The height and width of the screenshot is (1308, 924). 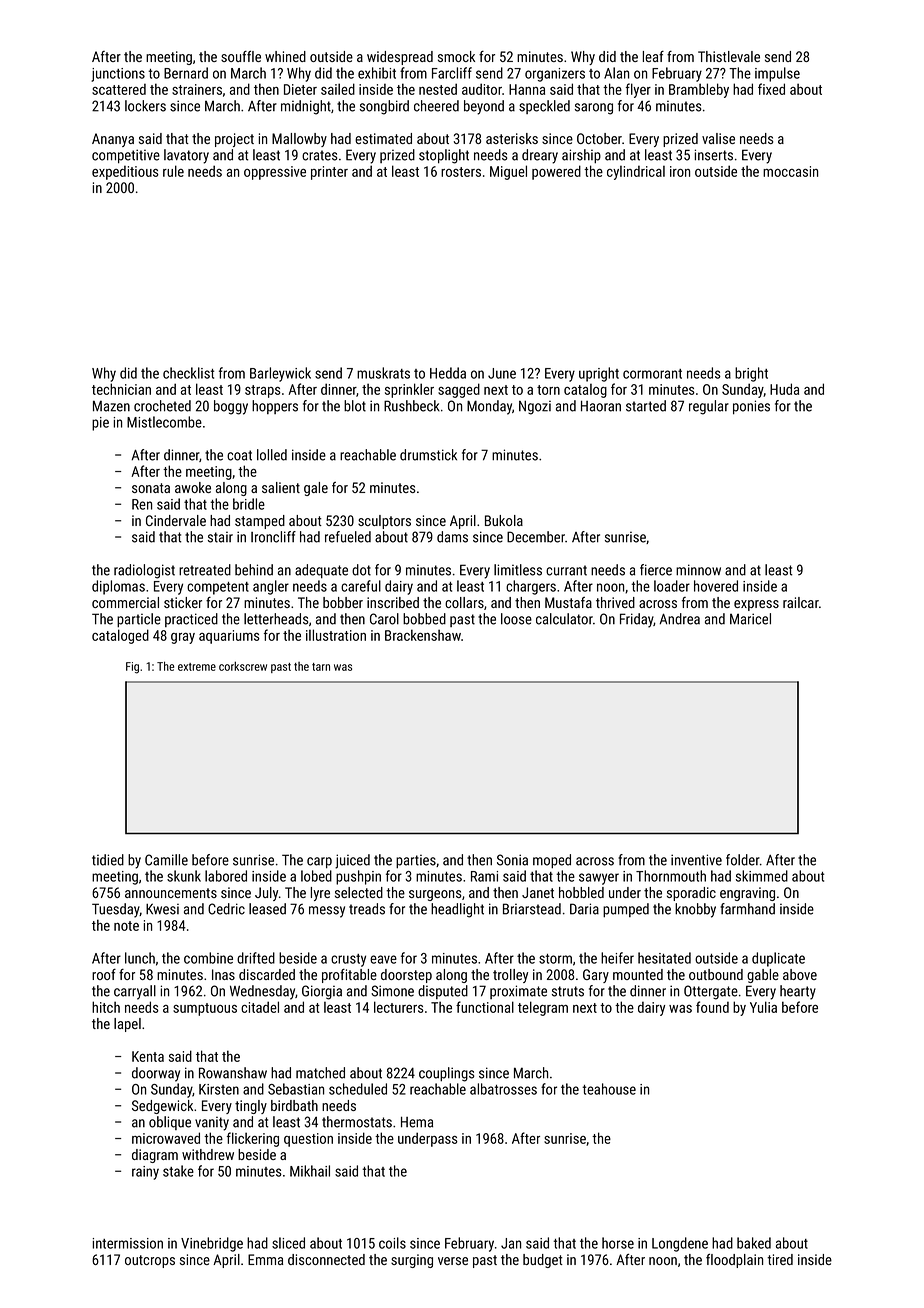 What do you see at coordinates (412, 1261) in the screenshot?
I see `surging` at bounding box center [412, 1261].
